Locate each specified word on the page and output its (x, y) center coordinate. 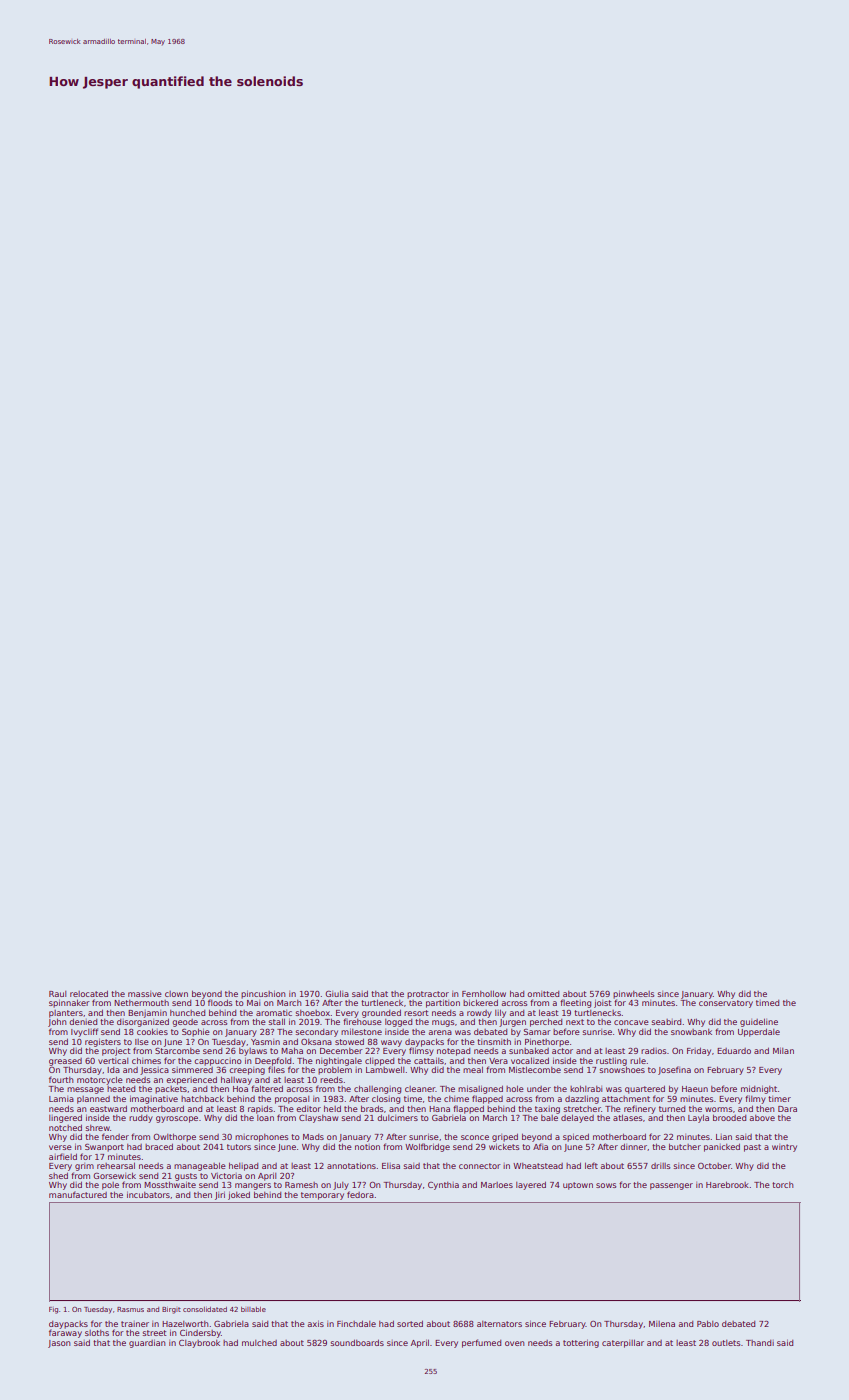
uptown (578, 1186)
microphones (261, 1138)
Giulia (337, 993)
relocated (89, 993)
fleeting (575, 1003)
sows (606, 1185)
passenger (671, 1186)
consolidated (205, 1309)
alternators (499, 1324)
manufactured (78, 1194)
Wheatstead (538, 1166)
